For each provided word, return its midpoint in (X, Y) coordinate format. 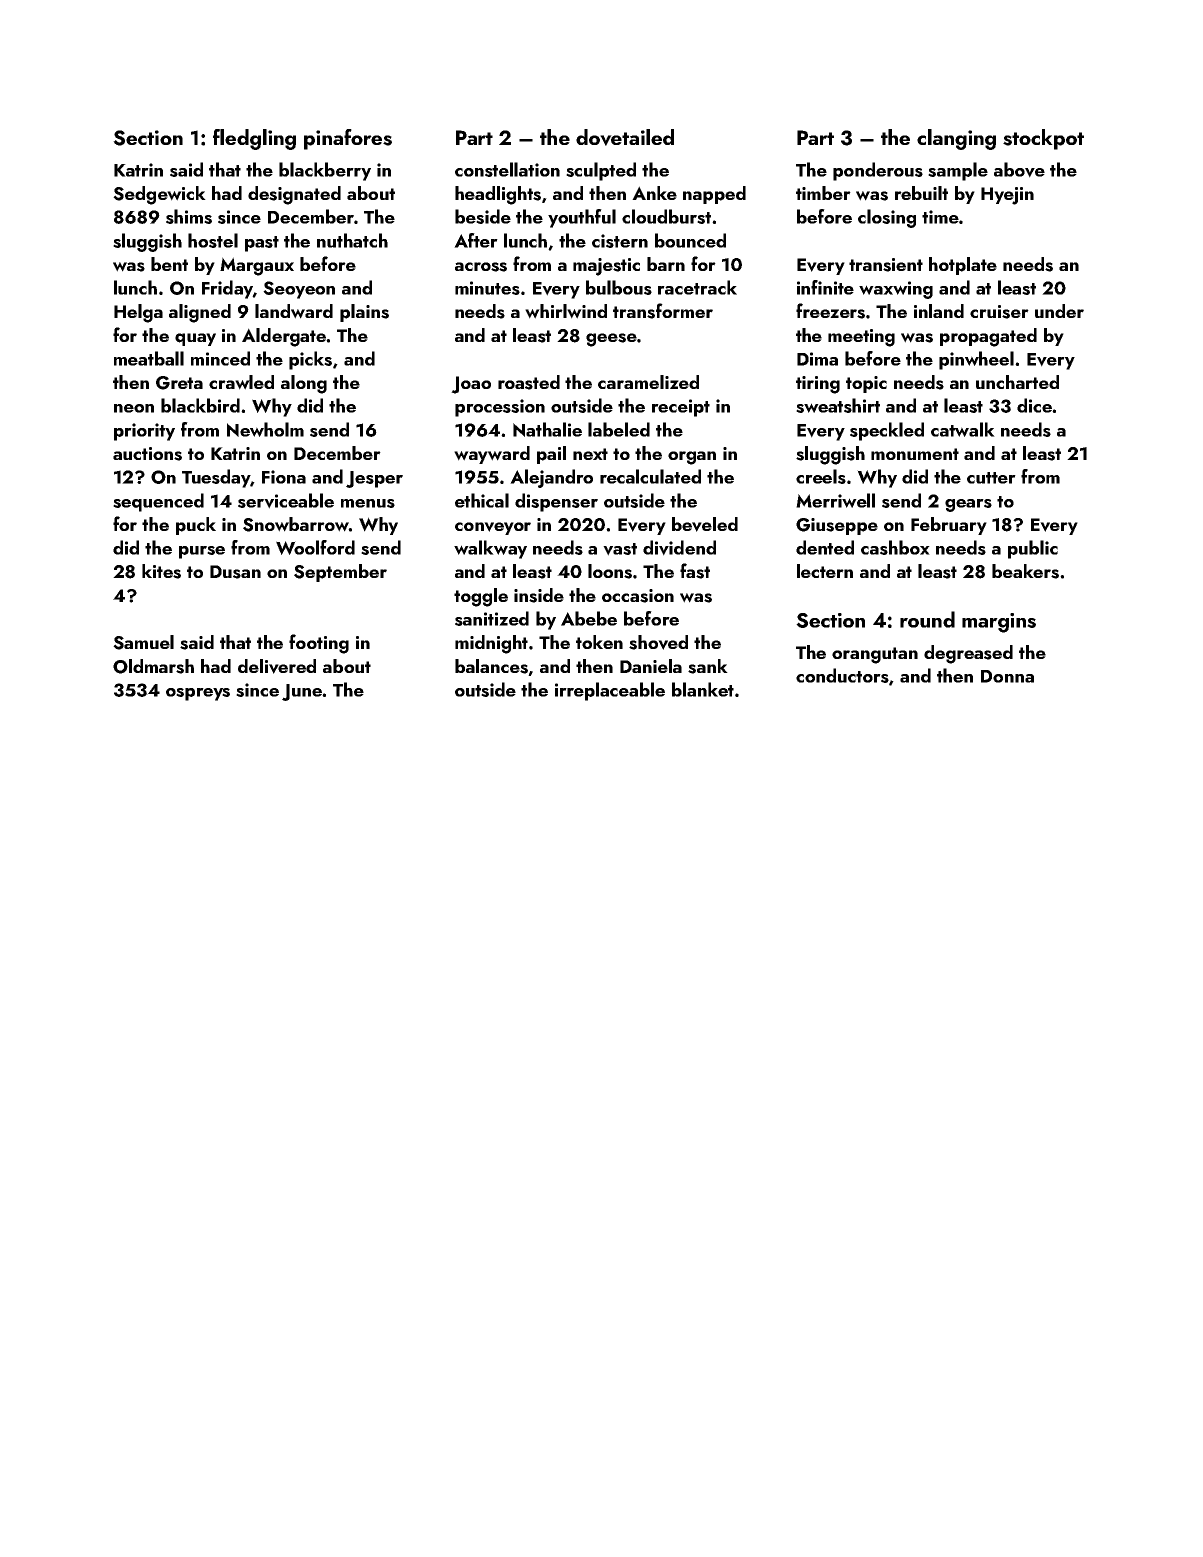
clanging (956, 139)
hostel (213, 240)
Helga (138, 313)
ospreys (198, 694)
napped (714, 195)
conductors (842, 675)
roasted (529, 382)
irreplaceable (610, 691)
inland (939, 311)
